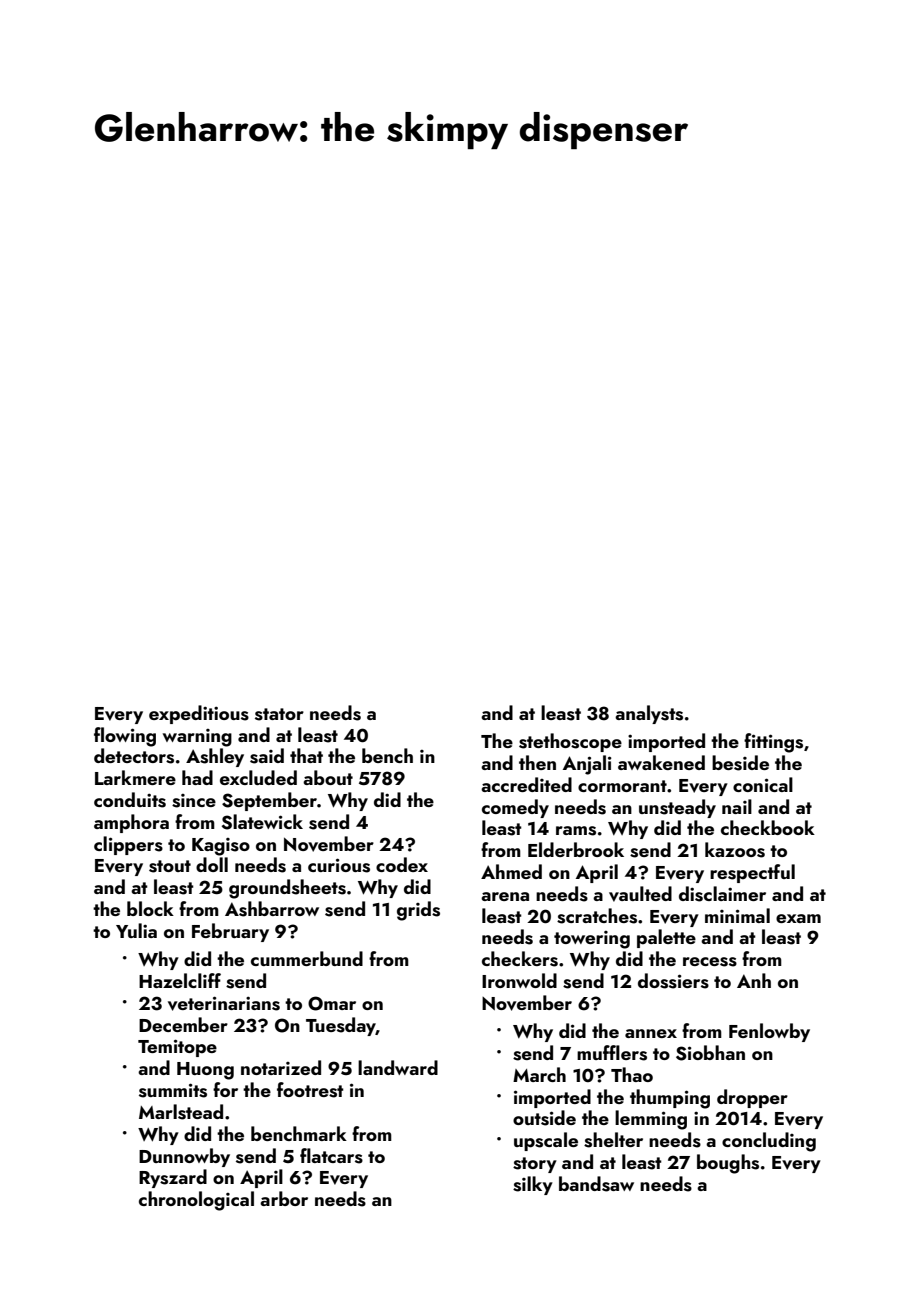  Describe the element at coordinates (418, 911) in the image. I see `grids` at that location.
